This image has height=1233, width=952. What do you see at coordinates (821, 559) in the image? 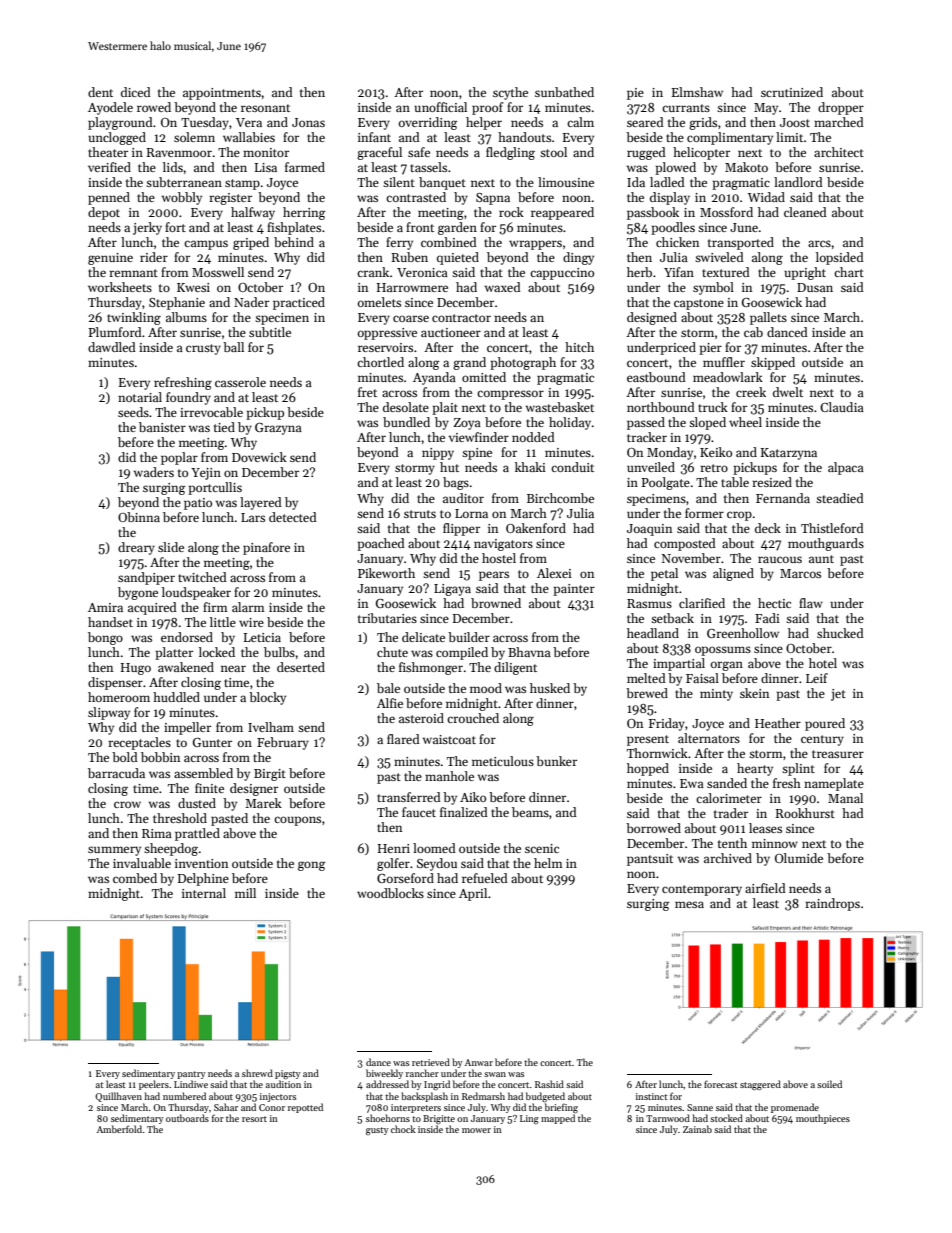
I see `aunt` at bounding box center [821, 559].
